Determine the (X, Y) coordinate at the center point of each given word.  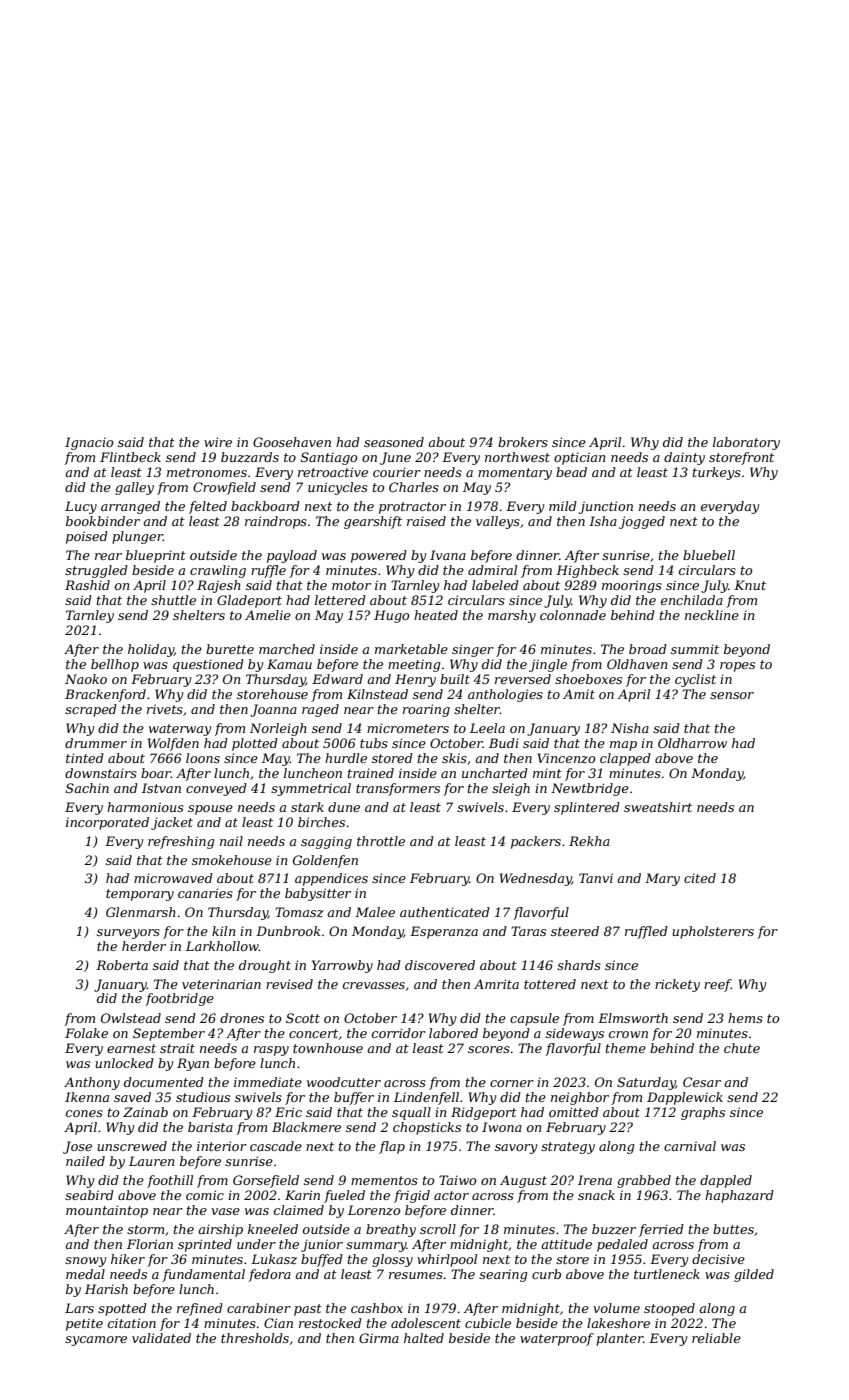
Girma (379, 1338)
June (395, 458)
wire (218, 442)
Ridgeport (484, 1113)
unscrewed (132, 1146)
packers (536, 842)
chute (742, 1048)
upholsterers (713, 932)
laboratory (746, 443)
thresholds (255, 1338)
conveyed (216, 789)
